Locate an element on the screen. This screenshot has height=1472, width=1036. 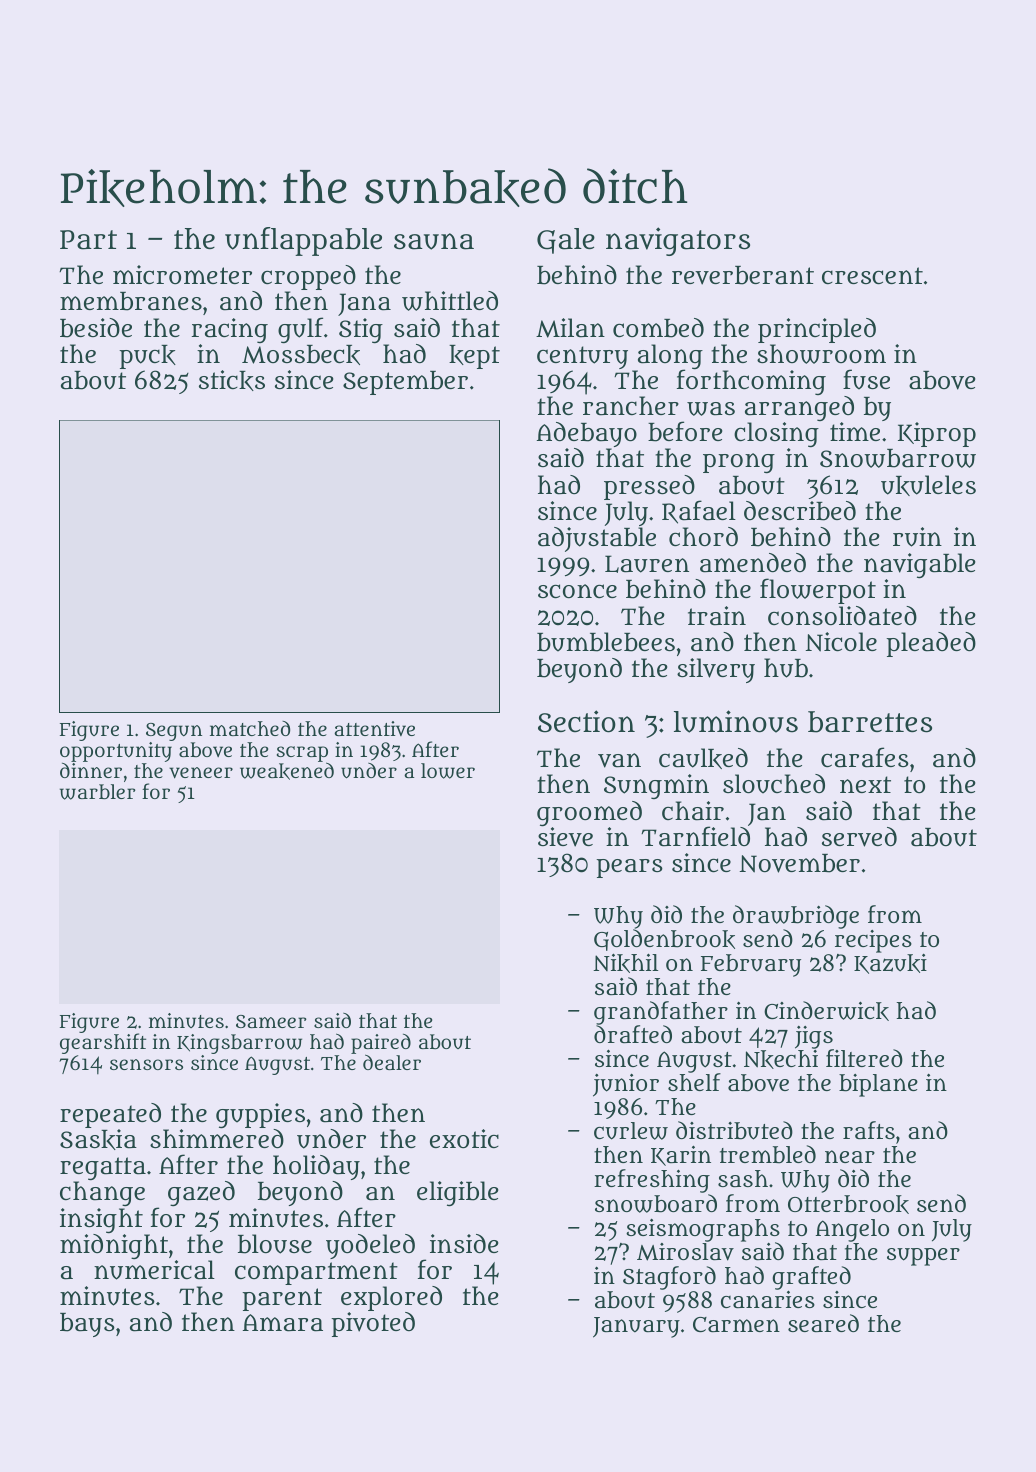
Sameer is located at coordinates (271, 1021).
